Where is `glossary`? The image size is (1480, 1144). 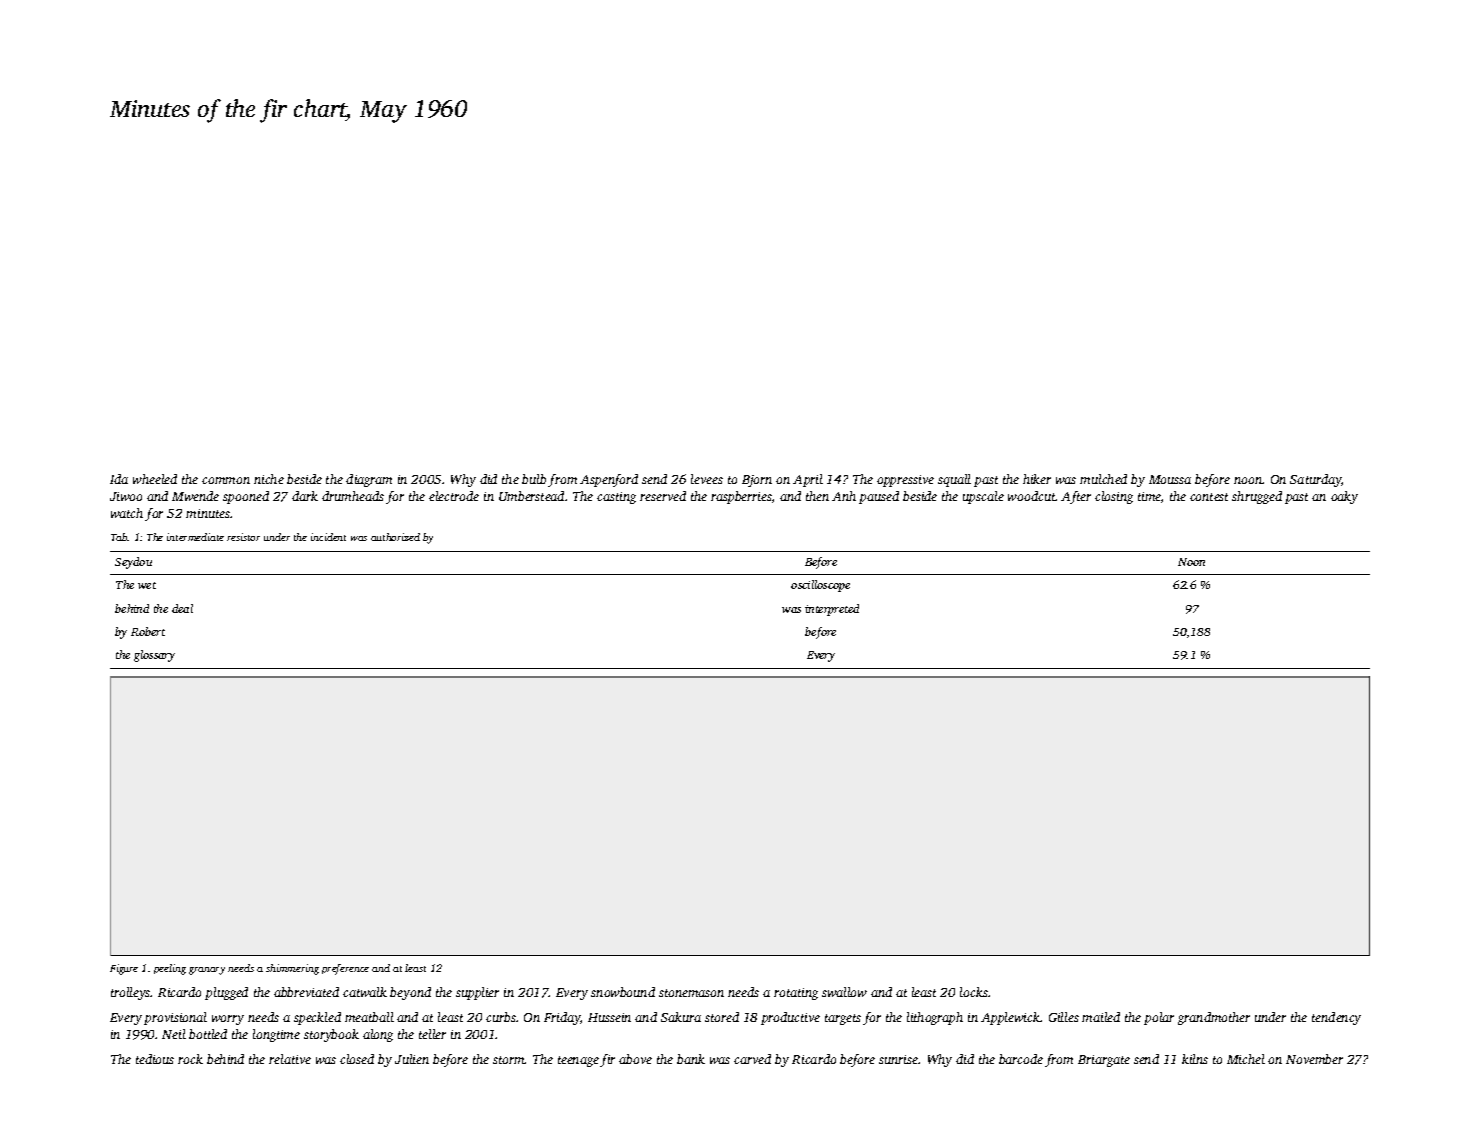
glossary is located at coordinates (154, 656).
